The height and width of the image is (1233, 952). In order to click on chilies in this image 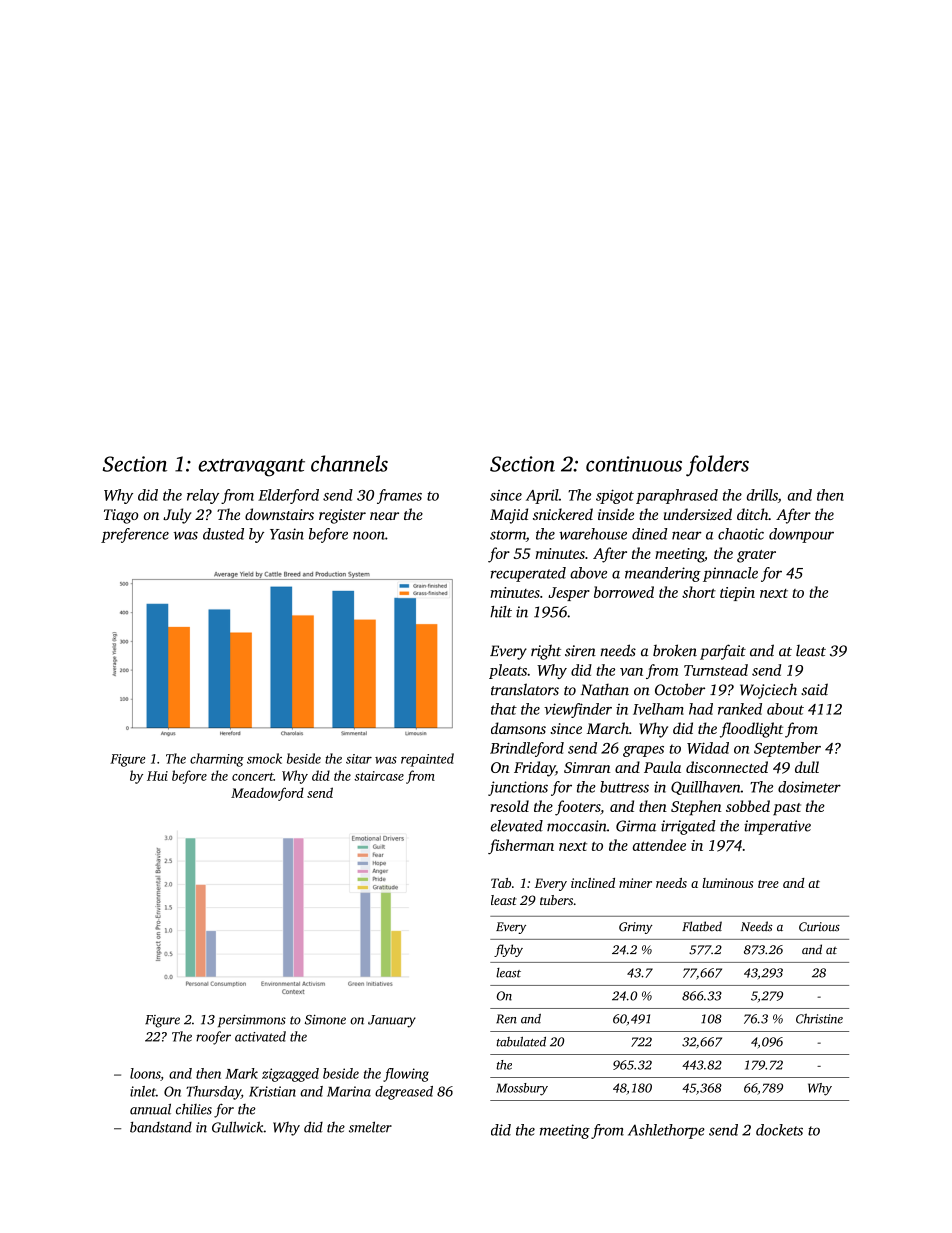, I will do `click(194, 1109)`.
